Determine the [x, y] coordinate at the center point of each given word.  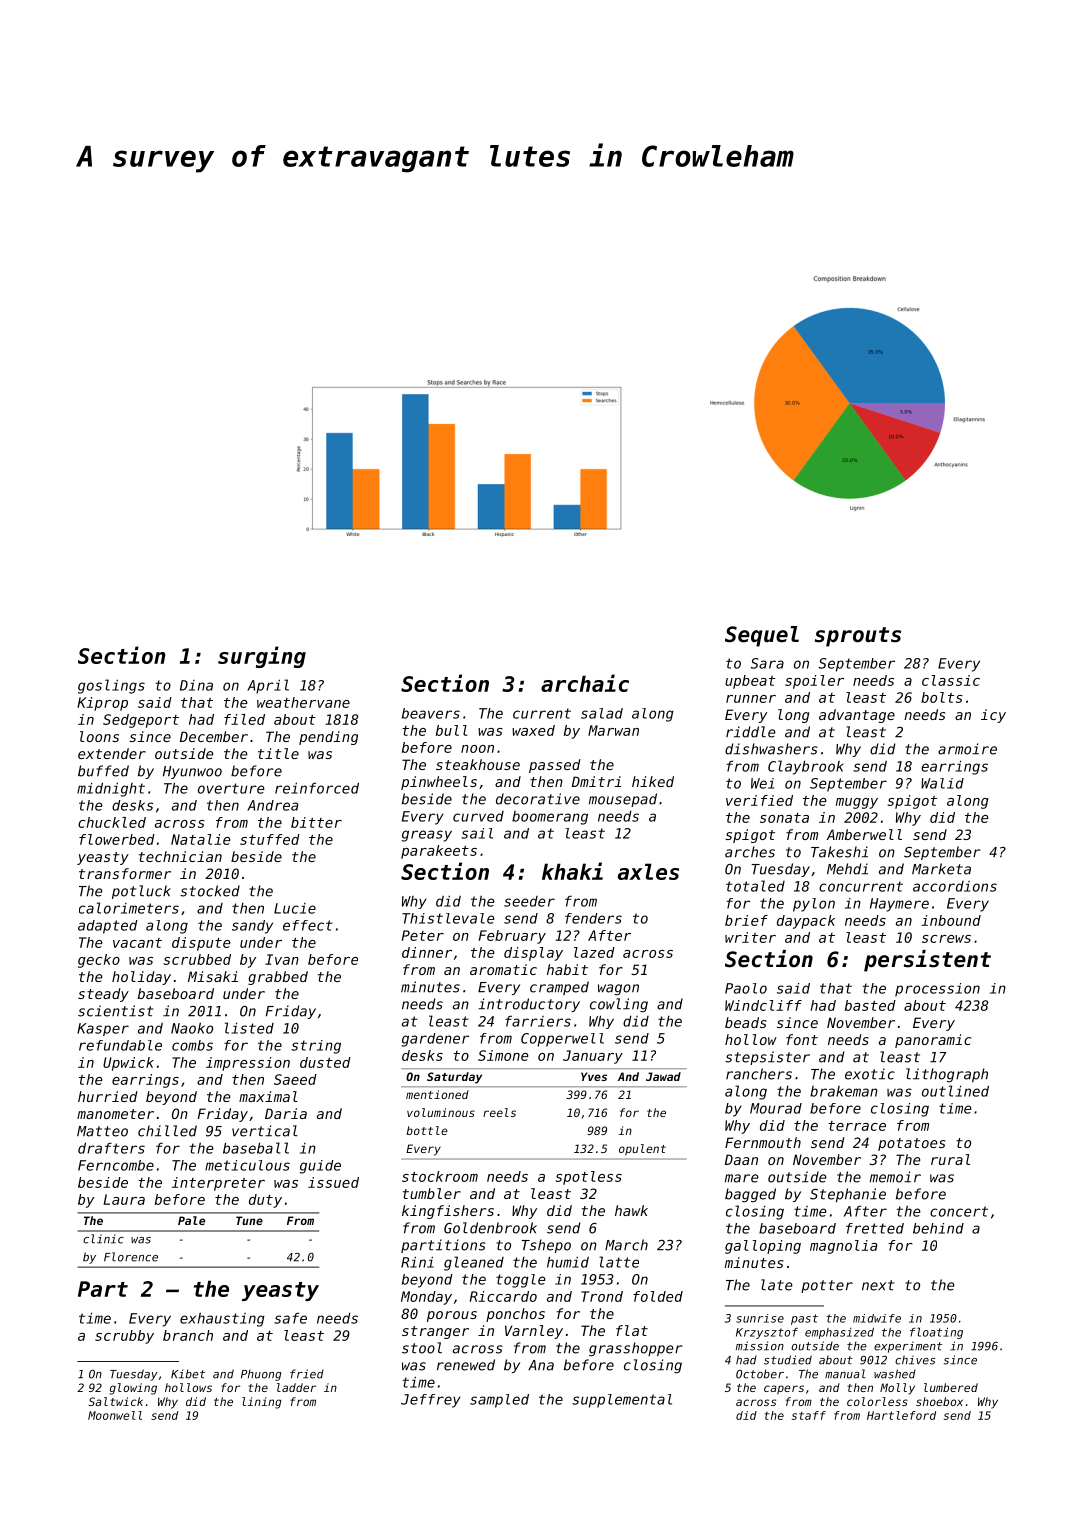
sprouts [858, 637]
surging [262, 657]
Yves [594, 1076]
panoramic [933, 1041]
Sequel [762, 636]
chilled [167, 1131]
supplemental [622, 1401]
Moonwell [115, 1415]
